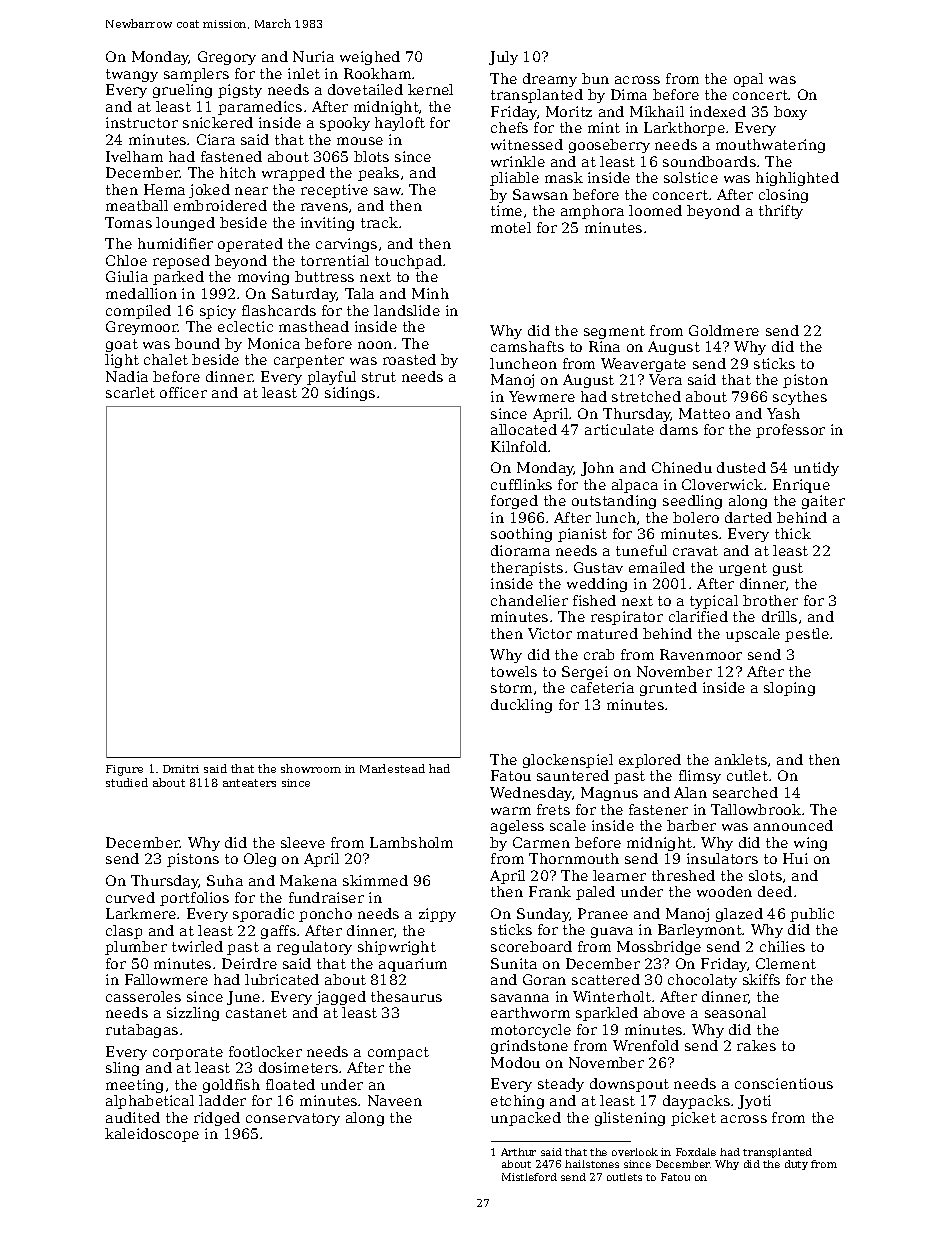  What do you see at coordinates (278, 932) in the screenshot?
I see `gaffs` at bounding box center [278, 932].
